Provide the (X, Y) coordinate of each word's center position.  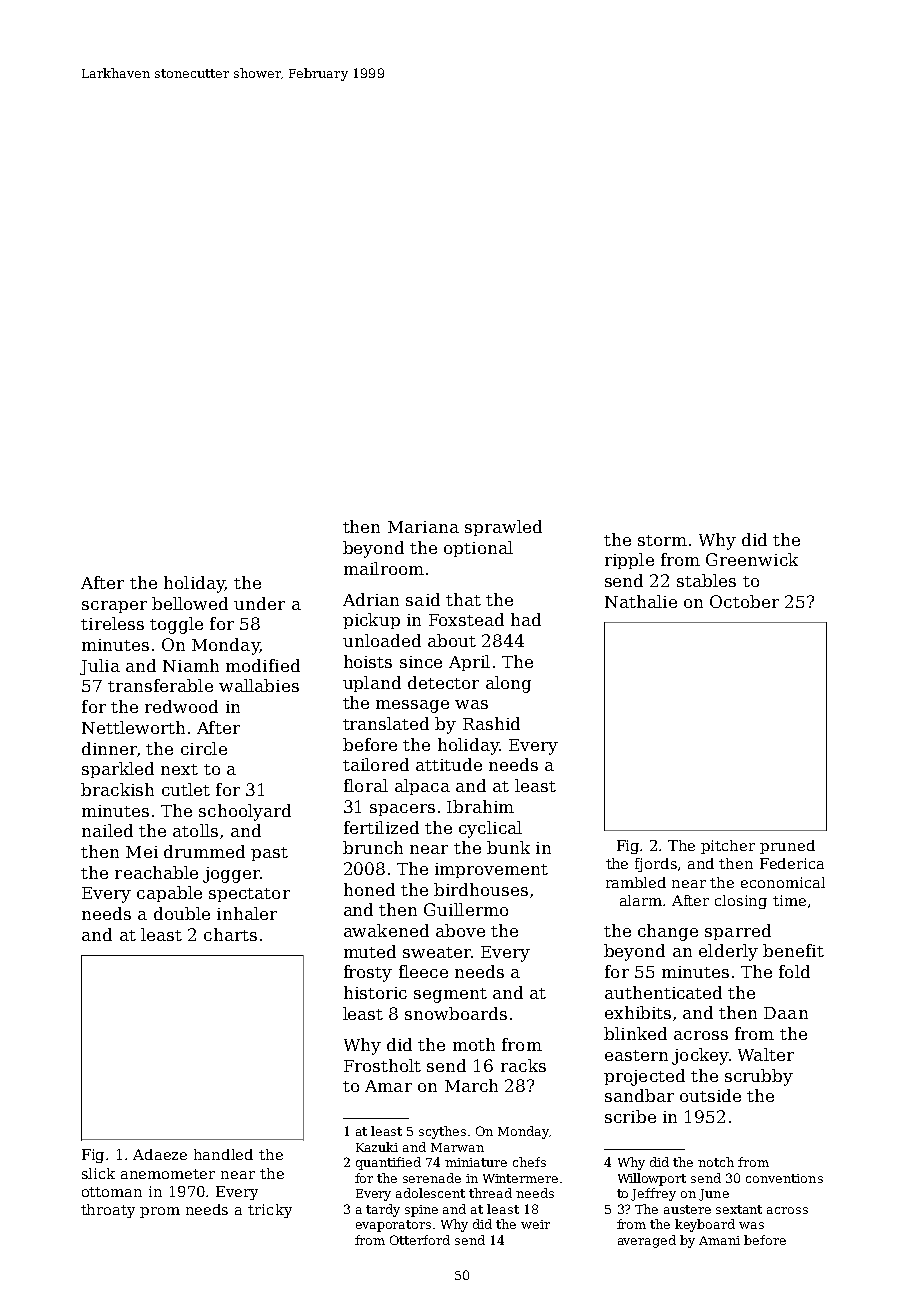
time (789, 900)
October (744, 601)
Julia (100, 667)
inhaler (247, 913)
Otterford (420, 1240)
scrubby (759, 1077)
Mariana (423, 527)
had (526, 619)
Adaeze (160, 1154)
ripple (629, 561)
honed (369, 889)
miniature (476, 1162)
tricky (270, 1211)
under (259, 603)
